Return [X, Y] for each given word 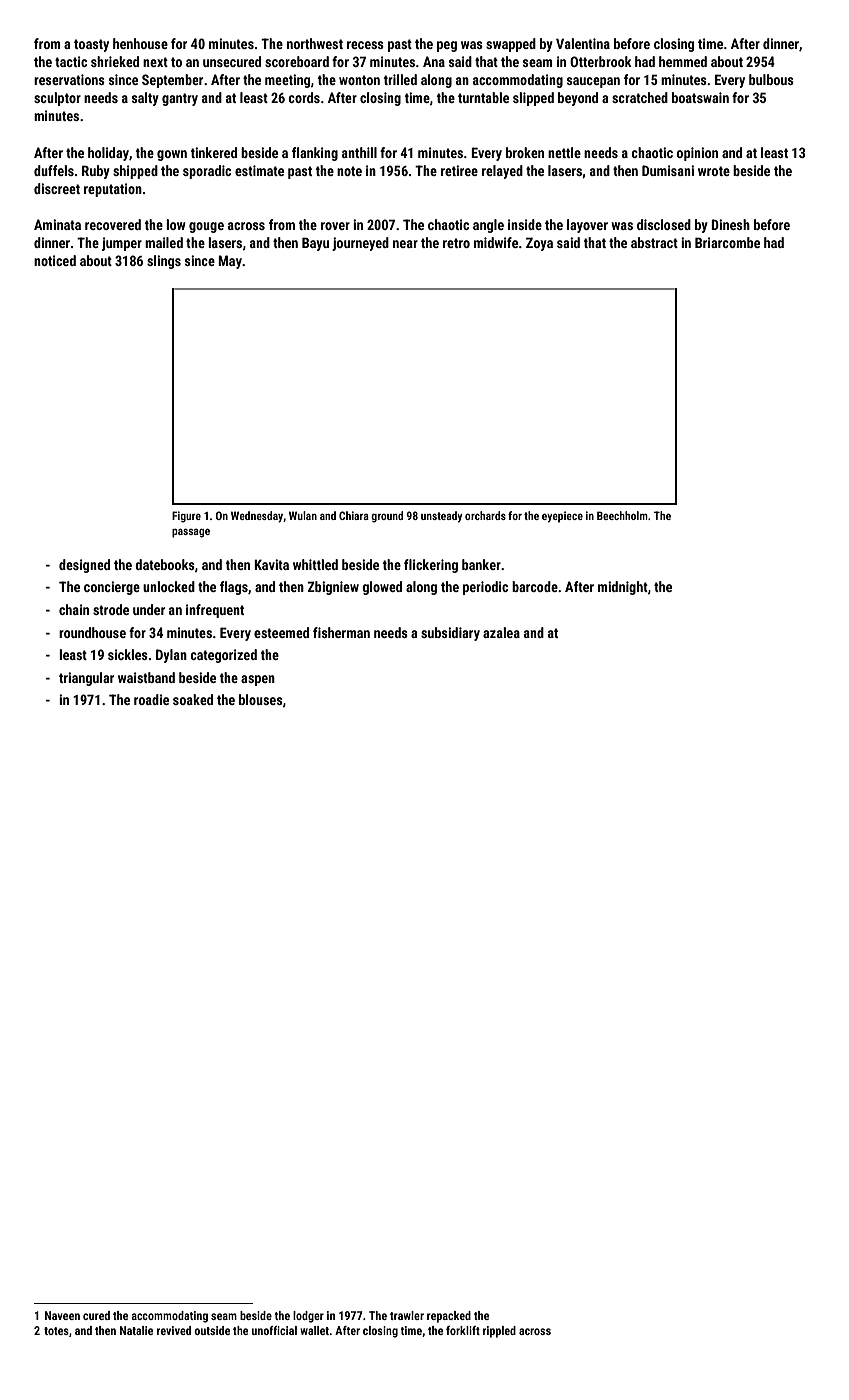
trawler [407, 1315]
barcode [535, 586]
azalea [501, 632]
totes [56, 1331]
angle [488, 226]
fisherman [341, 632]
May [230, 262]
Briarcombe [727, 242]
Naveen [62, 1315]
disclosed [664, 224]
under [149, 609]
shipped [135, 172]
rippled [499, 1332]
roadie [151, 699]
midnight [623, 588]
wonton [359, 80]
